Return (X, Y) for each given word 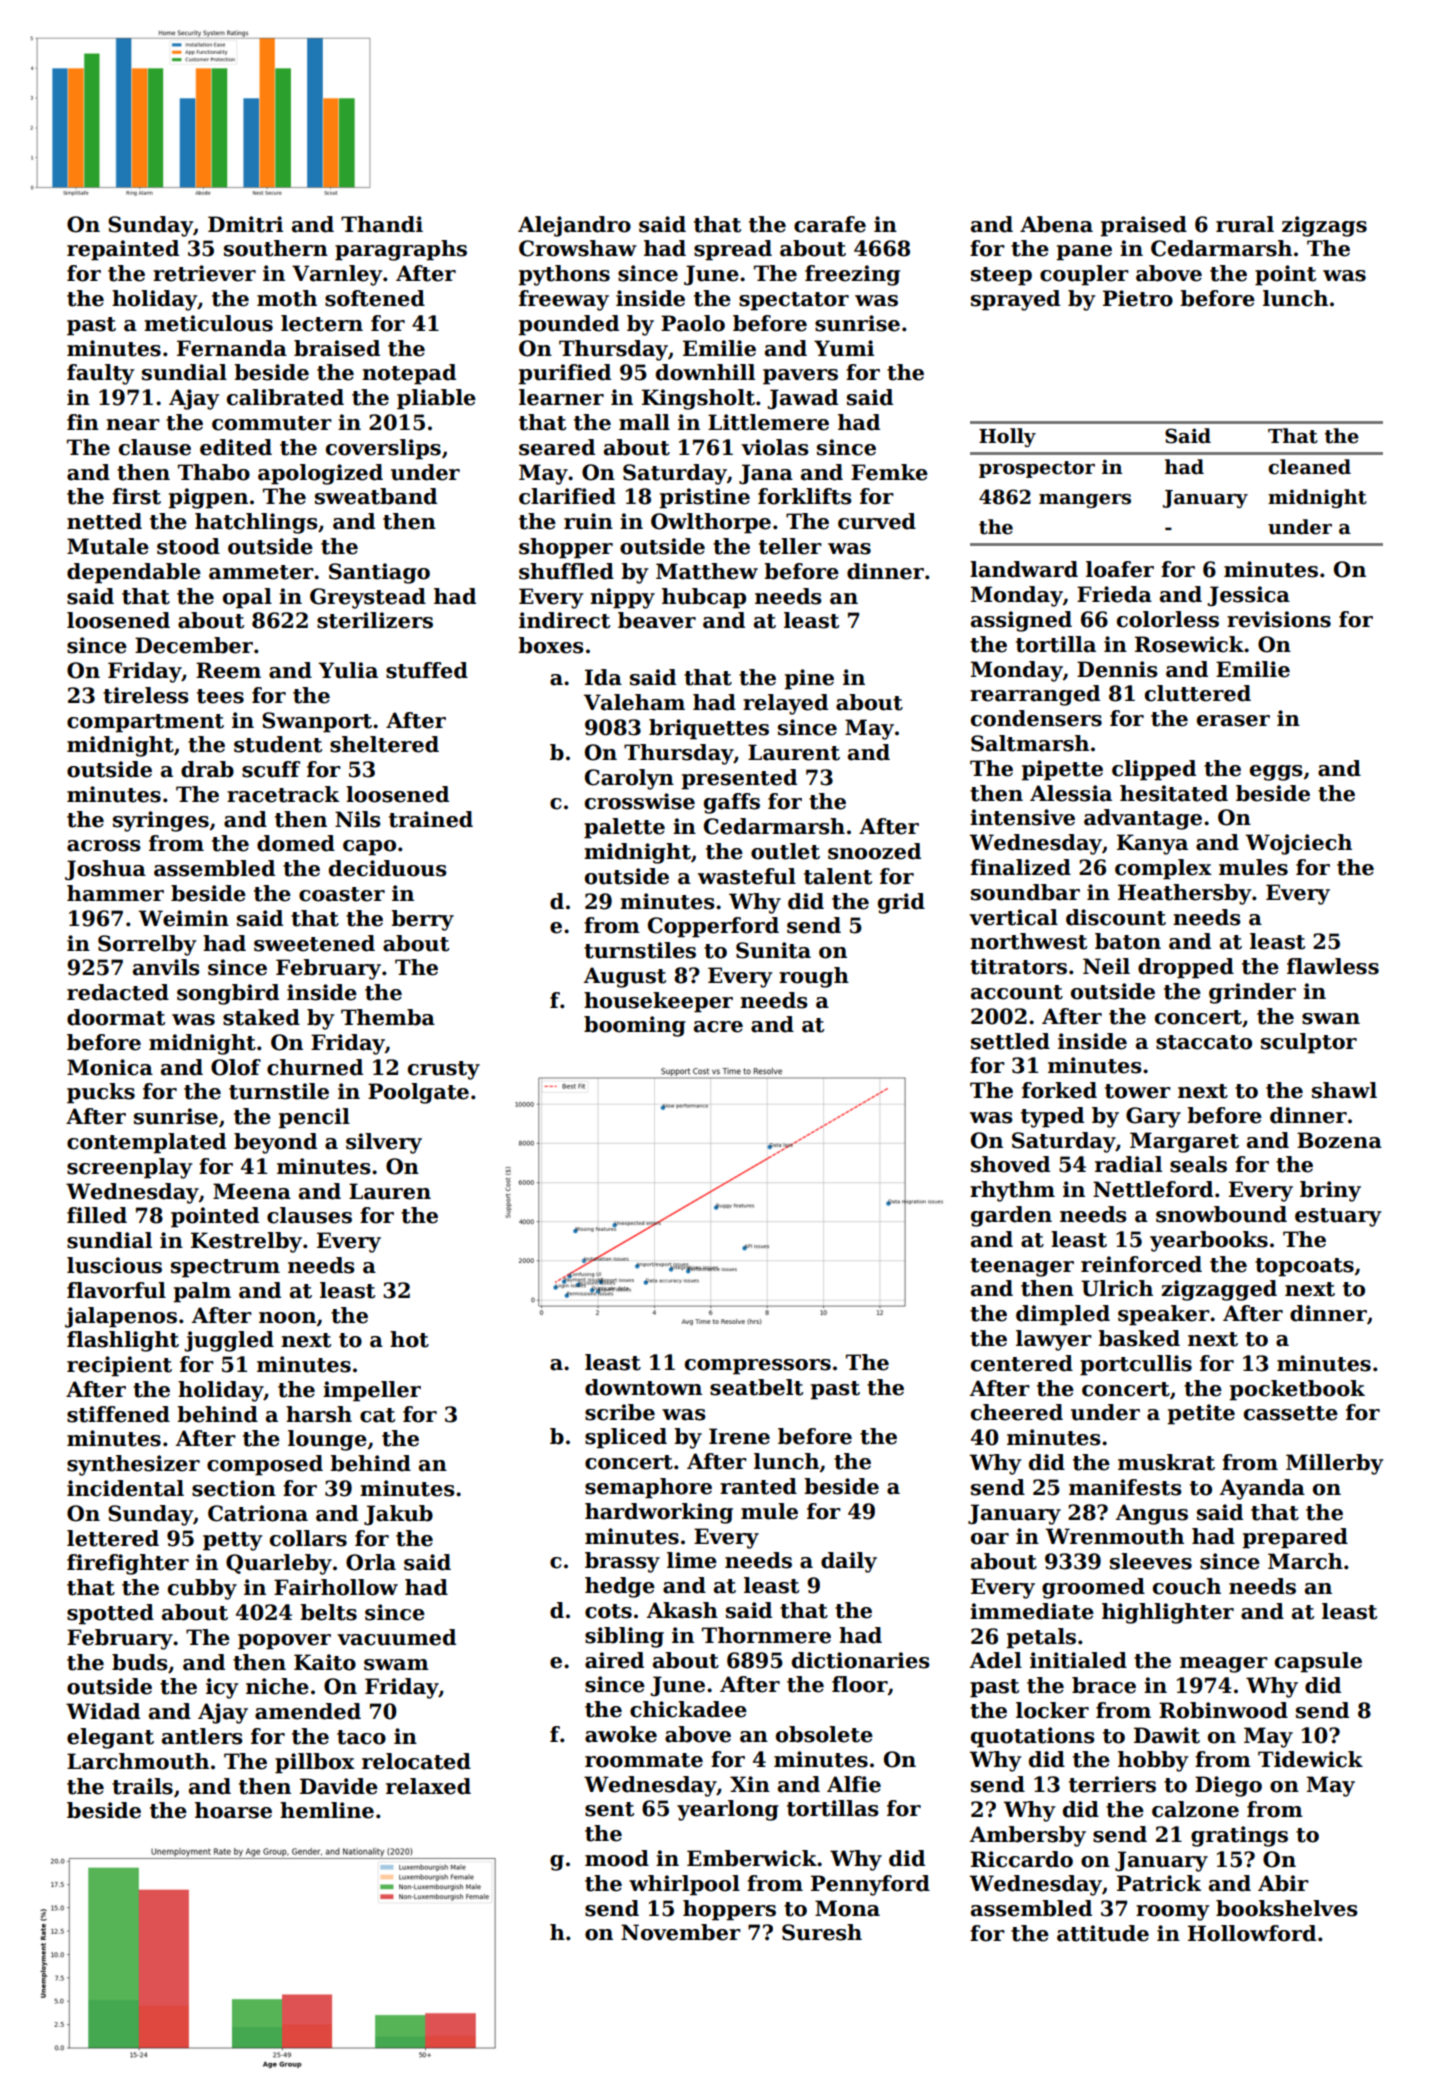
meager (1224, 1665)
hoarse (233, 1810)
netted (104, 521)
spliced (626, 1438)
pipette (1062, 770)
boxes (551, 645)
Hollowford (1252, 1933)
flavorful (116, 1290)
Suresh (822, 1932)
